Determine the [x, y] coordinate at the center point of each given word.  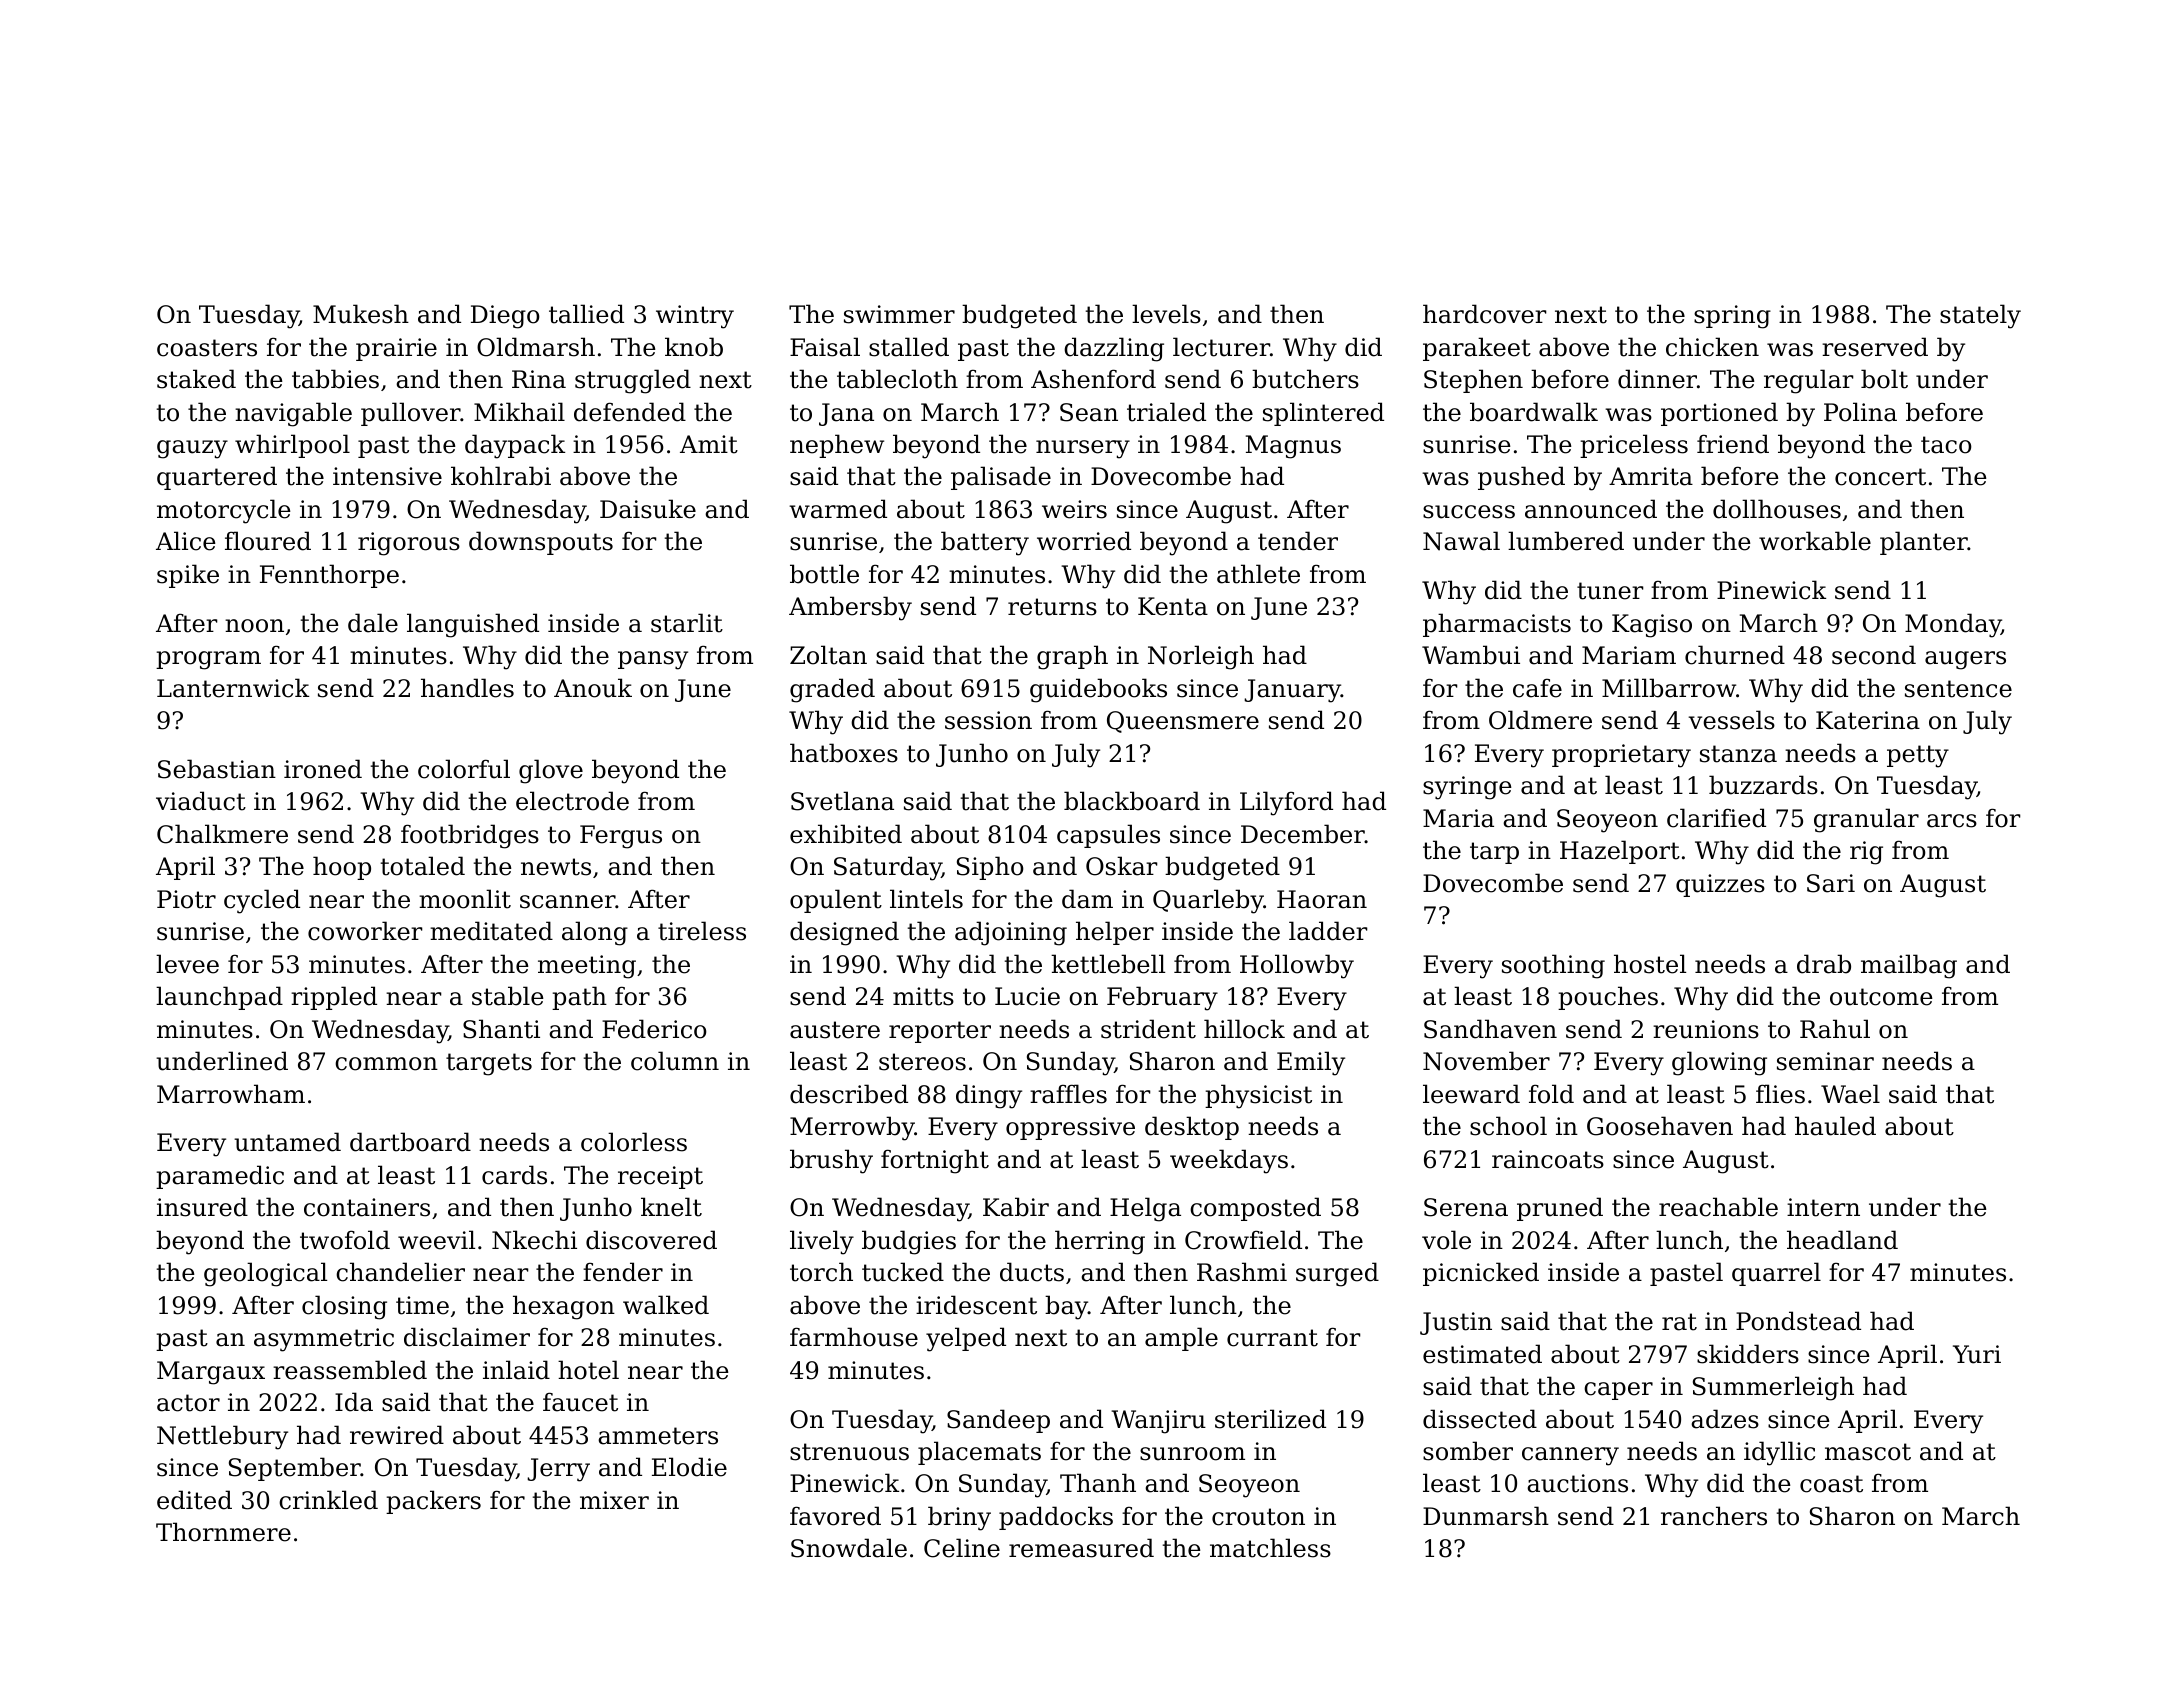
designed [844, 933]
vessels [1731, 720]
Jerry [558, 1470]
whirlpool [292, 446]
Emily [1311, 1063]
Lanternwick [233, 688]
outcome [1881, 997]
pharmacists [1497, 625]
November [1486, 1061]
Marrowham [231, 1094]
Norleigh [1201, 657]
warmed [838, 509]
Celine [962, 1548]
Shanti [501, 1029]
